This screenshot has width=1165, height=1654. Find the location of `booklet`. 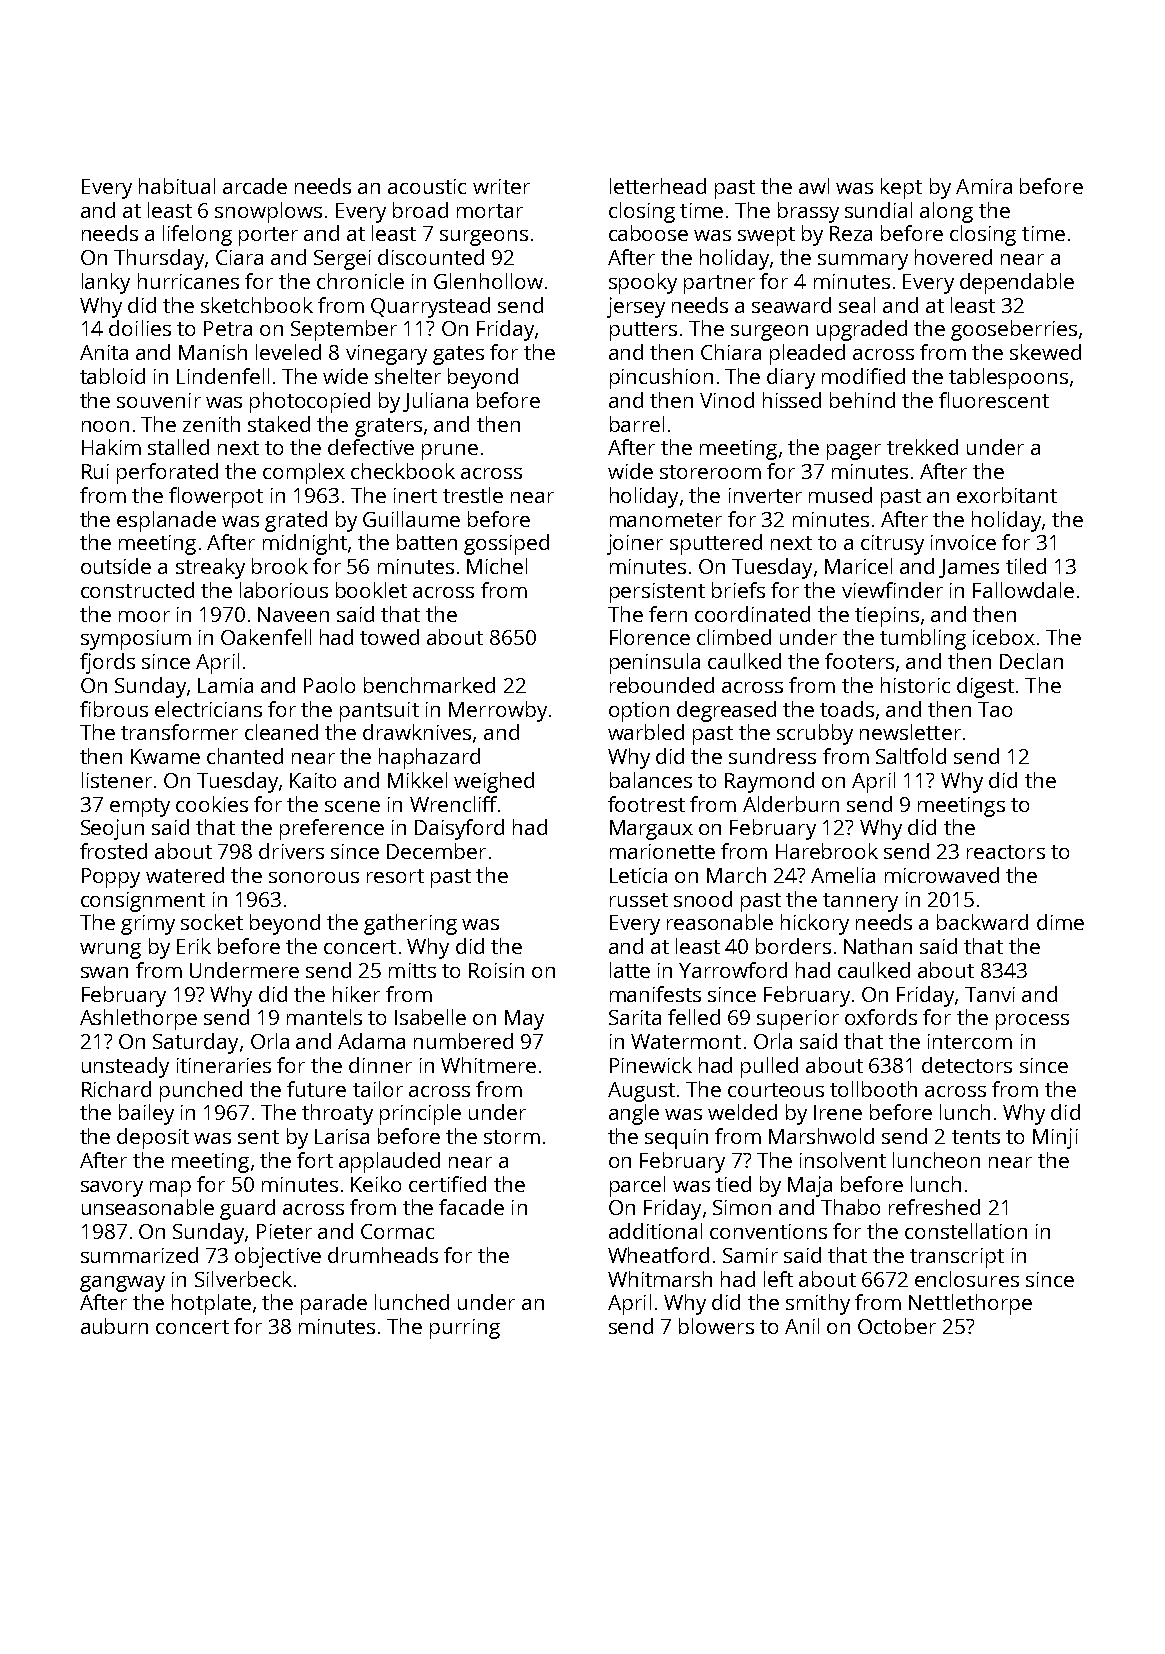

booklet is located at coordinates (371, 590).
